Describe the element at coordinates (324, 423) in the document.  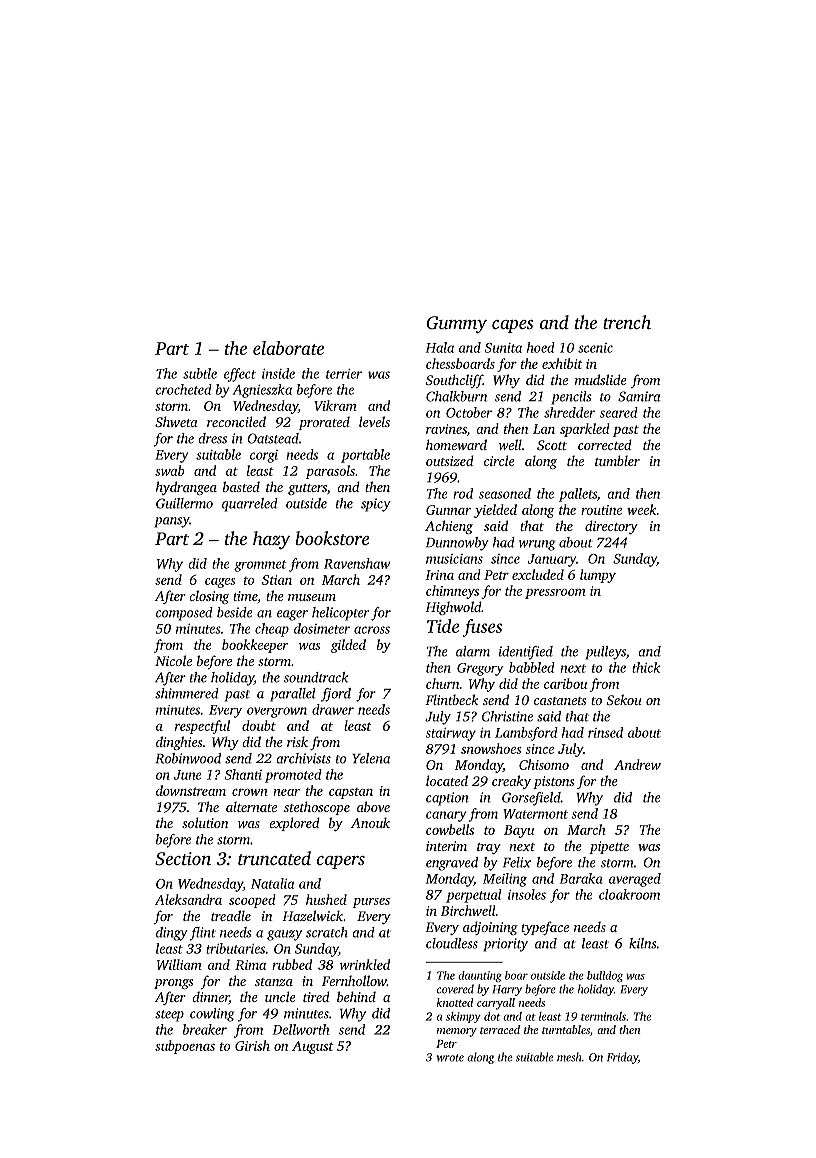
I see `prorated` at that location.
